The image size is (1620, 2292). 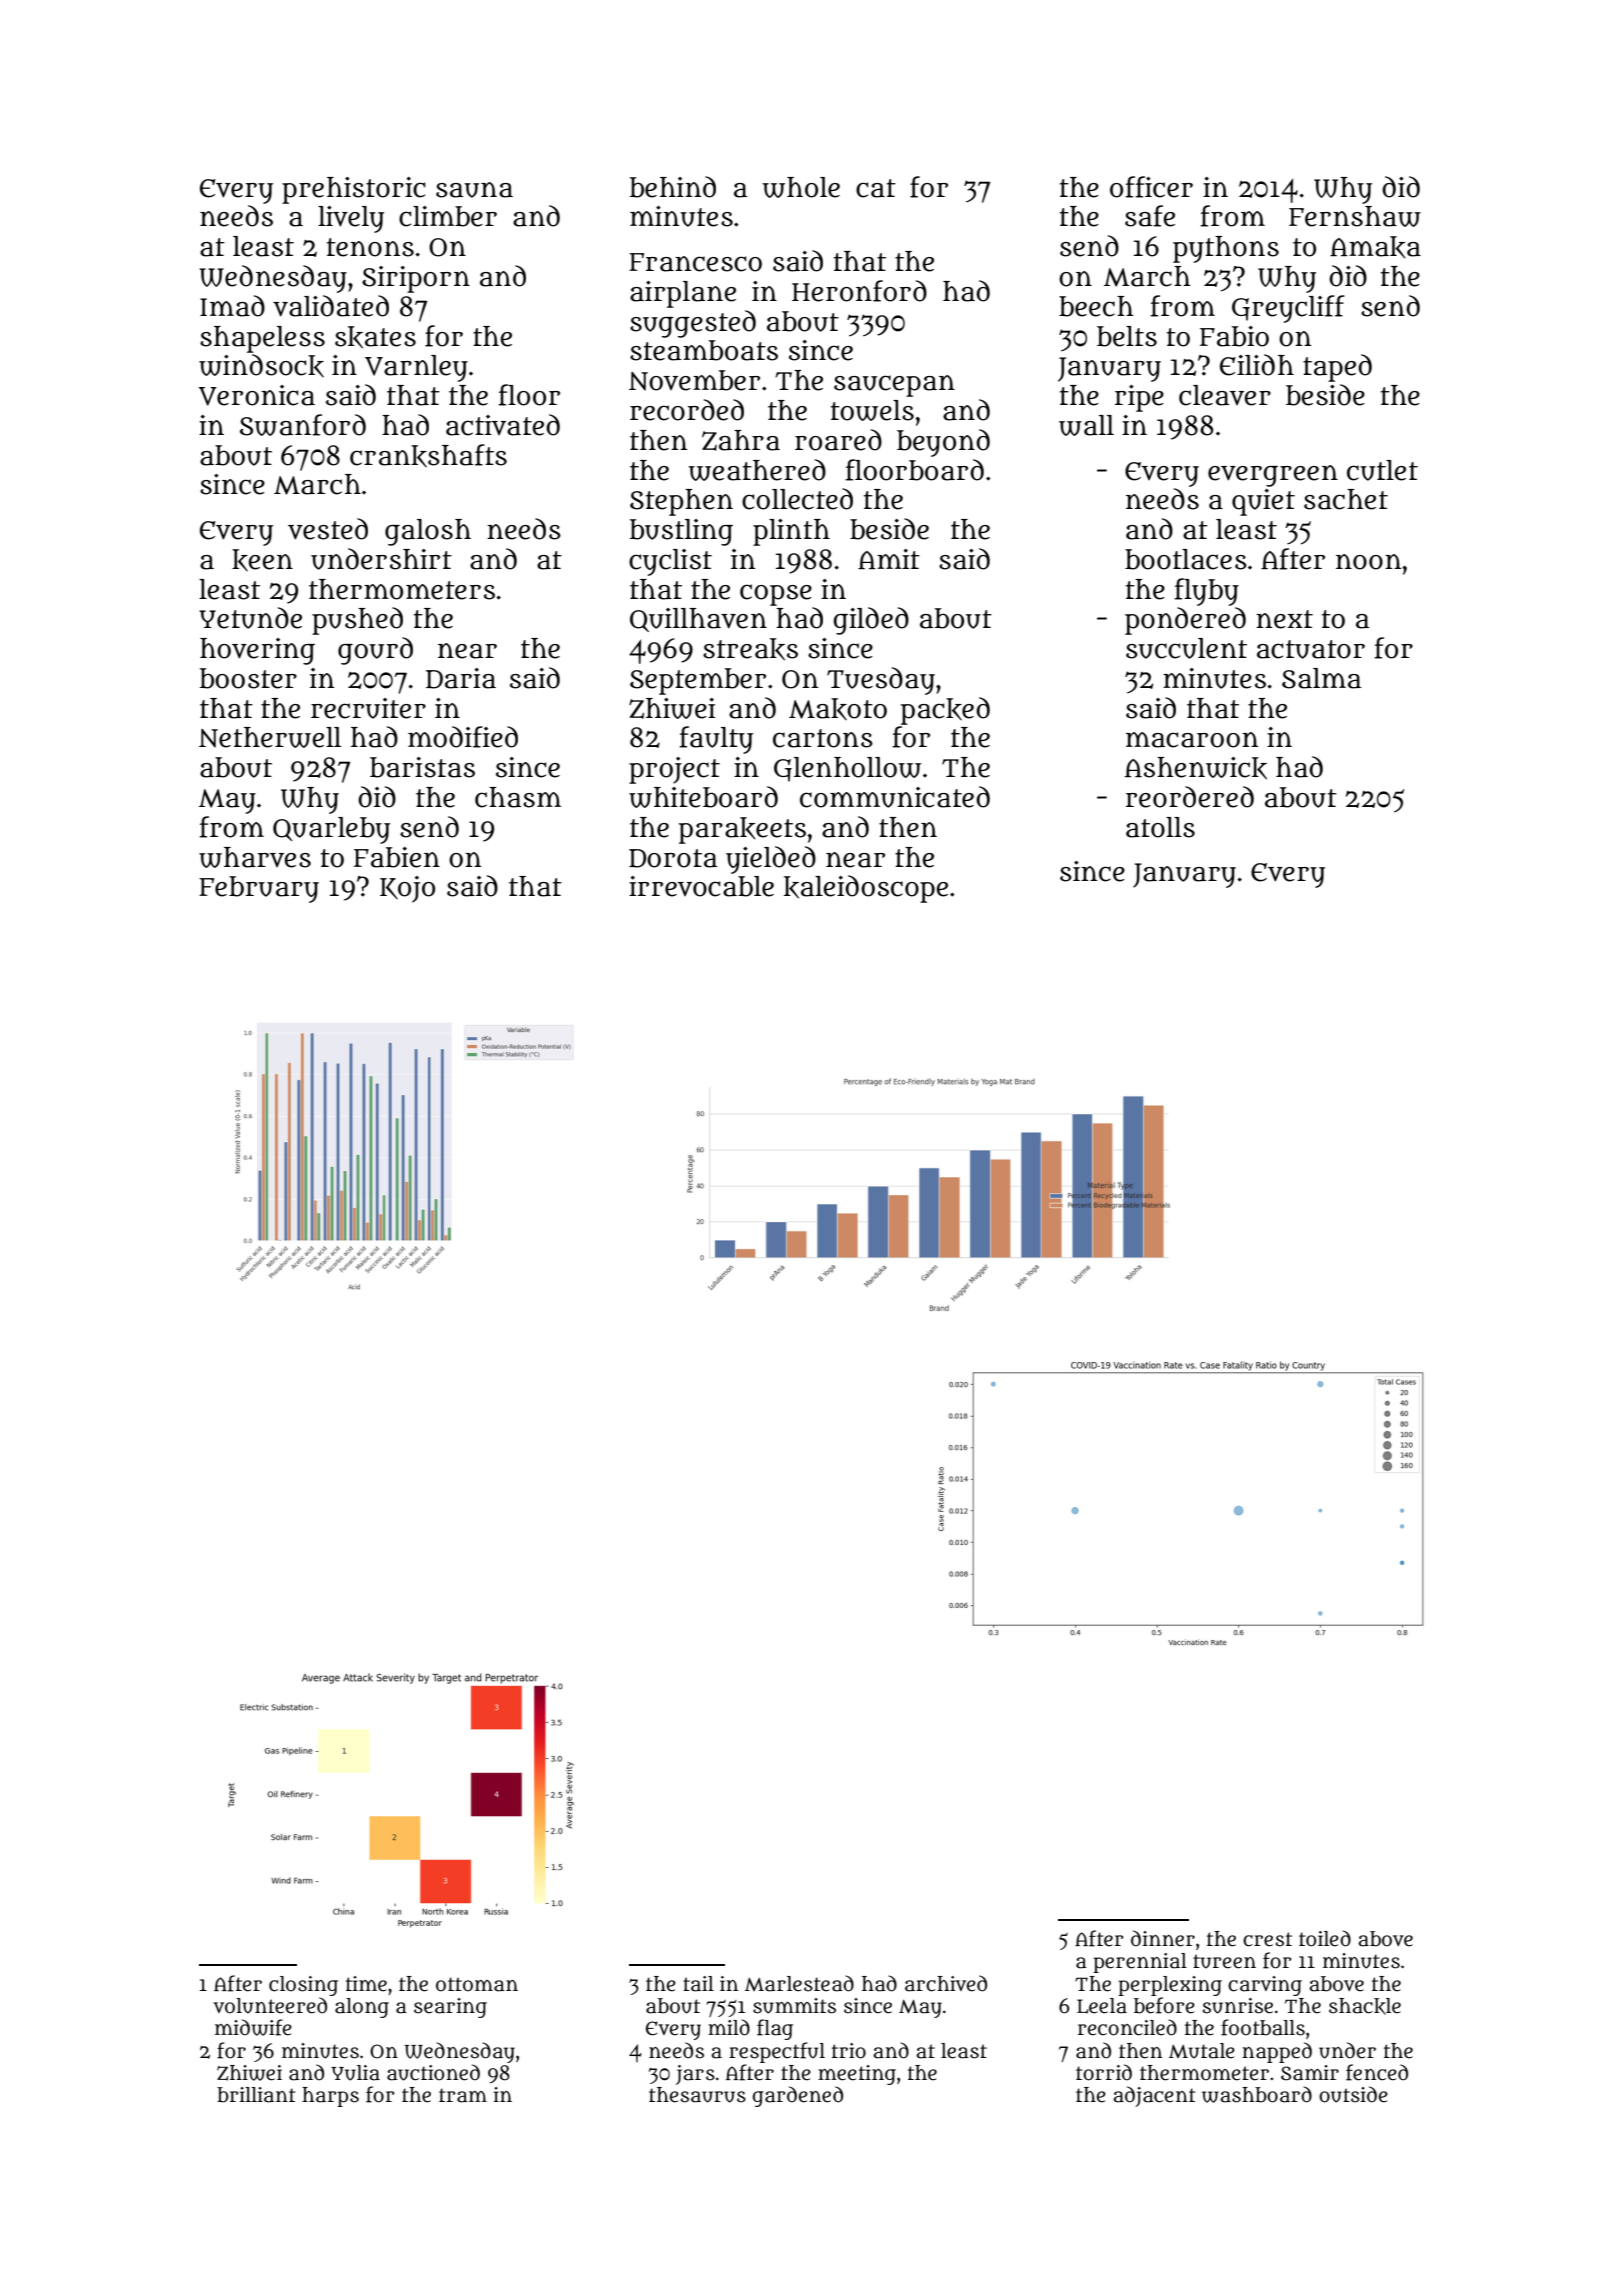 I want to click on atolls, so click(x=1160, y=827).
